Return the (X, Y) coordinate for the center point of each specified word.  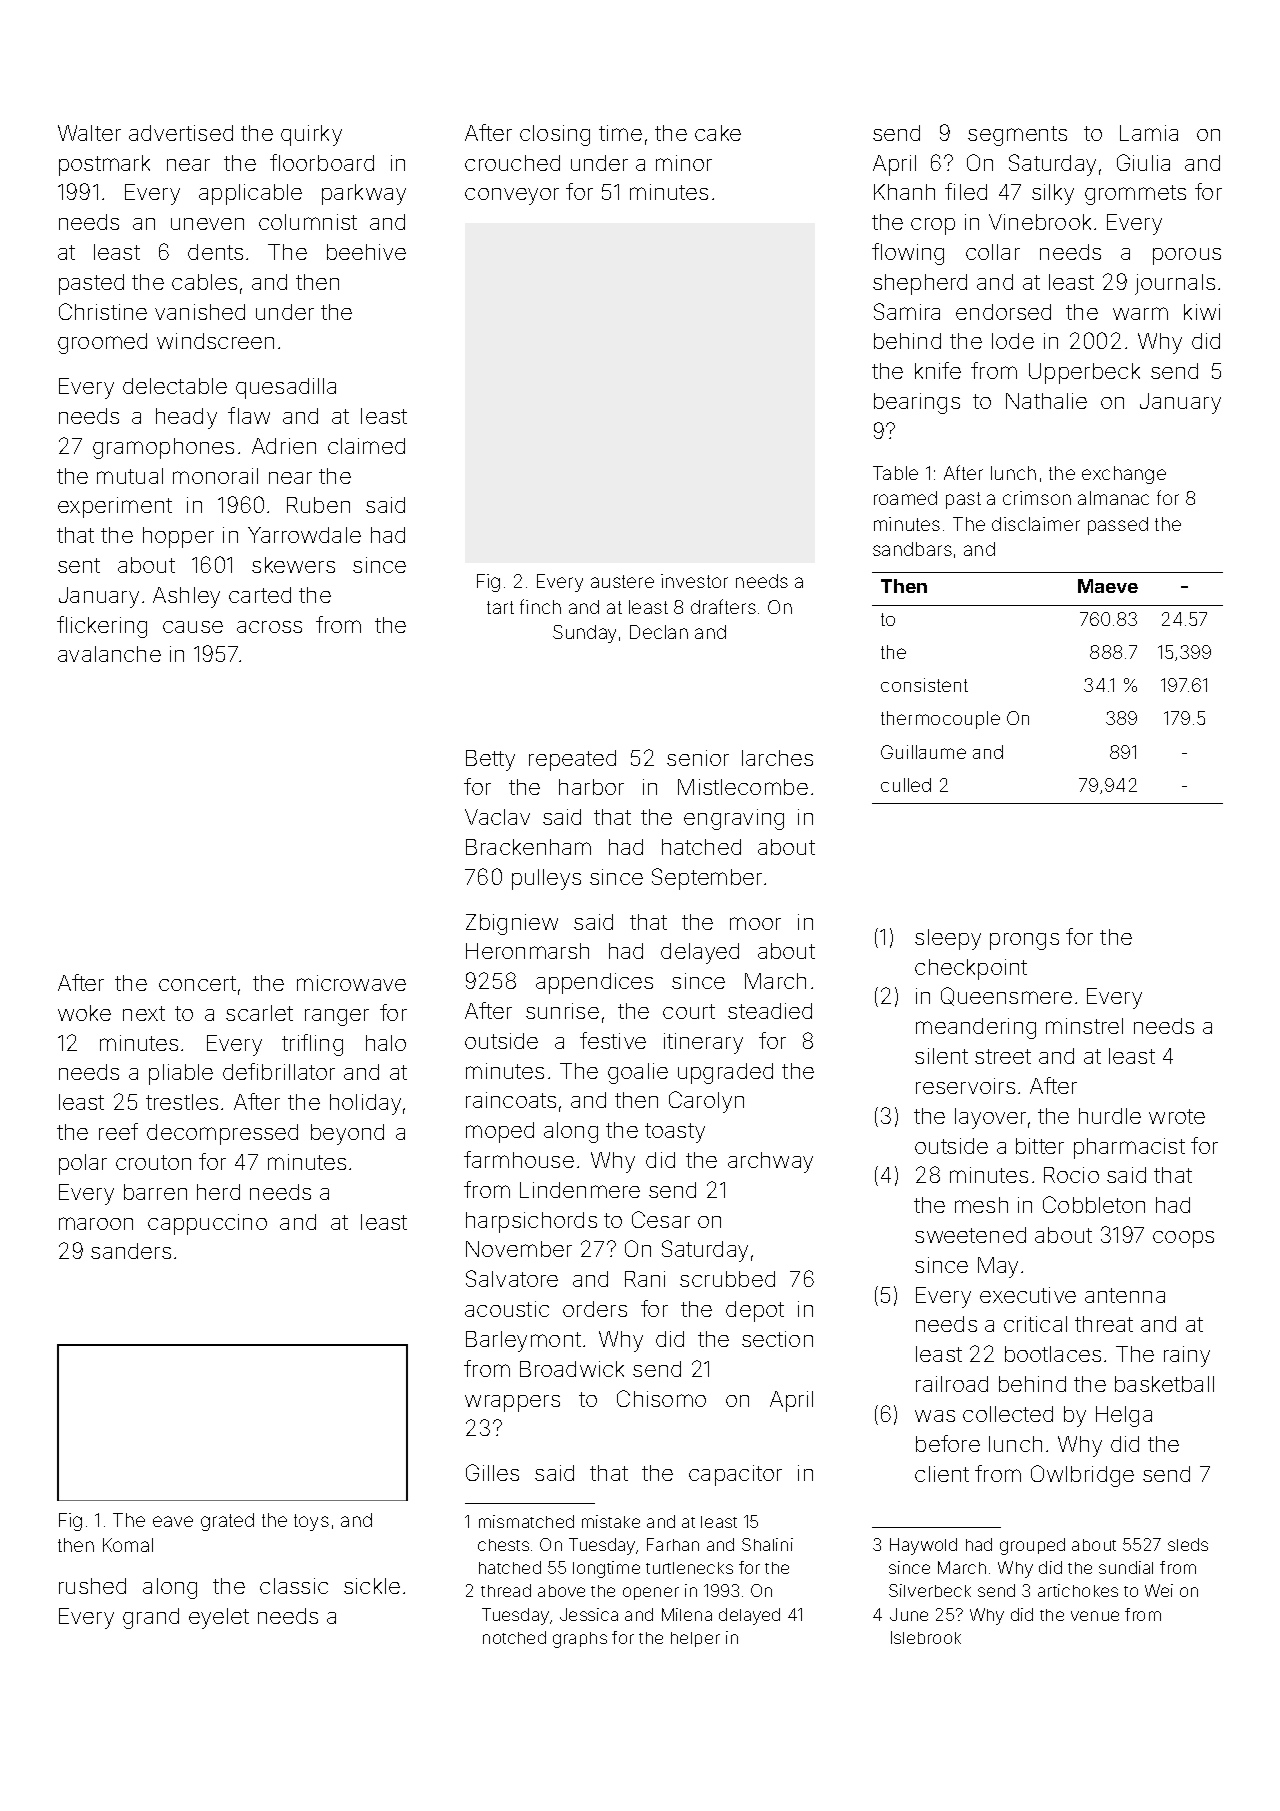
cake (718, 133)
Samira (907, 311)
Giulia (1143, 162)
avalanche (109, 654)
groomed (102, 343)
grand (151, 1618)
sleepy (948, 939)
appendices (594, 983)
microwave (351, 983)
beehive (366, 252)
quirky (311, 135)
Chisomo (661, 1398)
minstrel (1084, 1026)
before (948, 1443)
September (707, 879)
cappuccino (207, 1224)
